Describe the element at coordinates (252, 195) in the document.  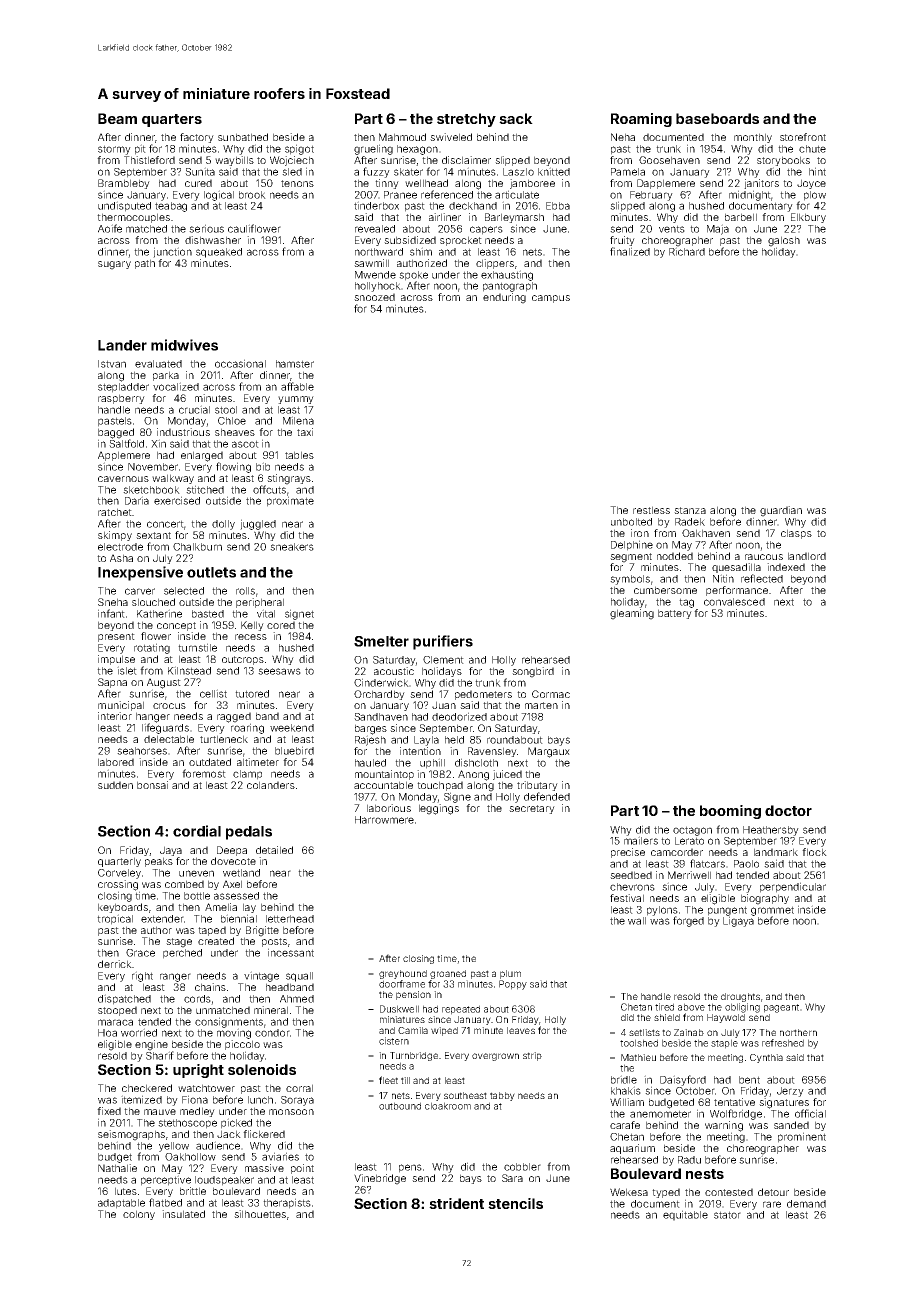
I see `brook` at that location.
